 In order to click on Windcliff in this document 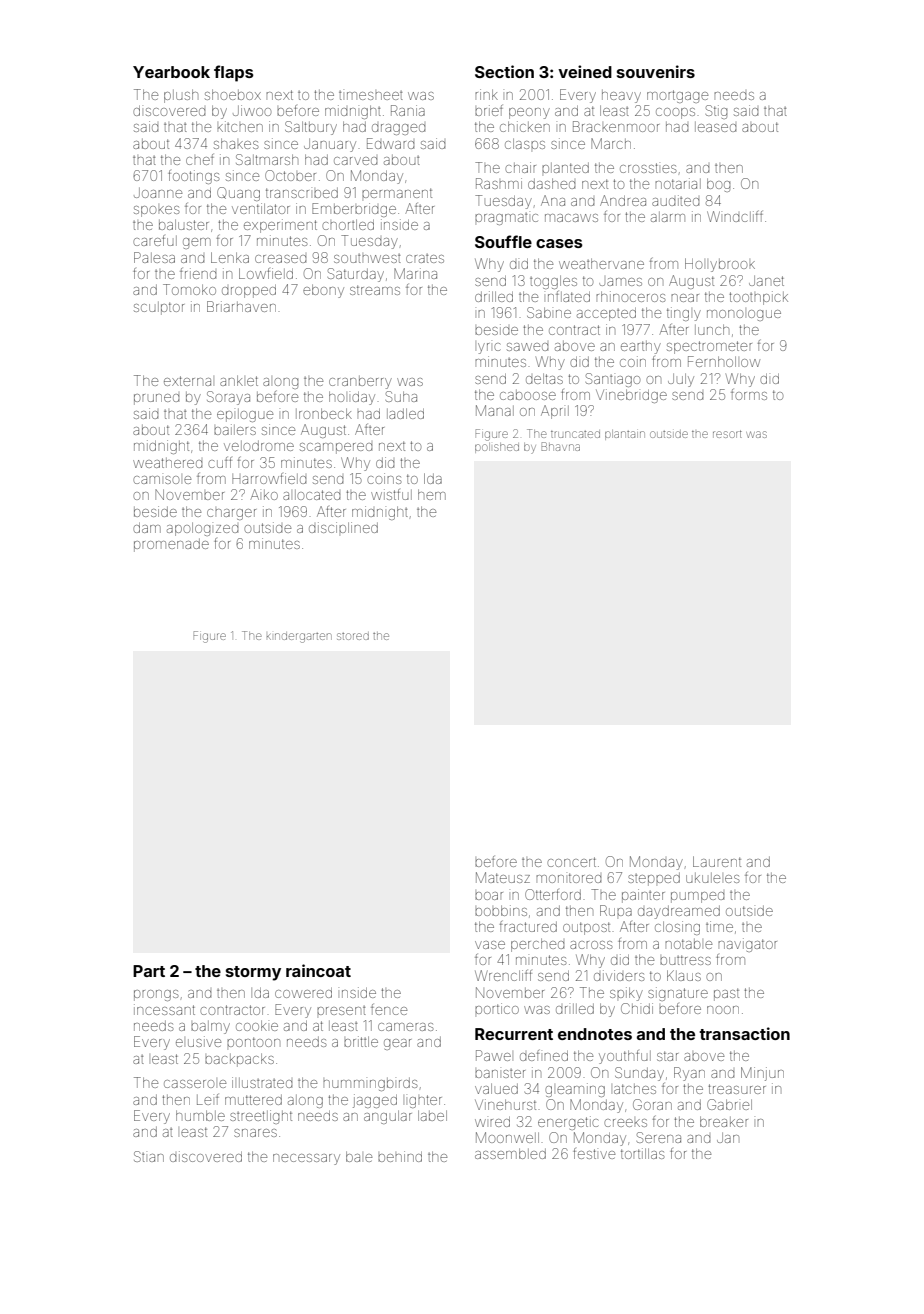, I will do `click(735, 216)`.
